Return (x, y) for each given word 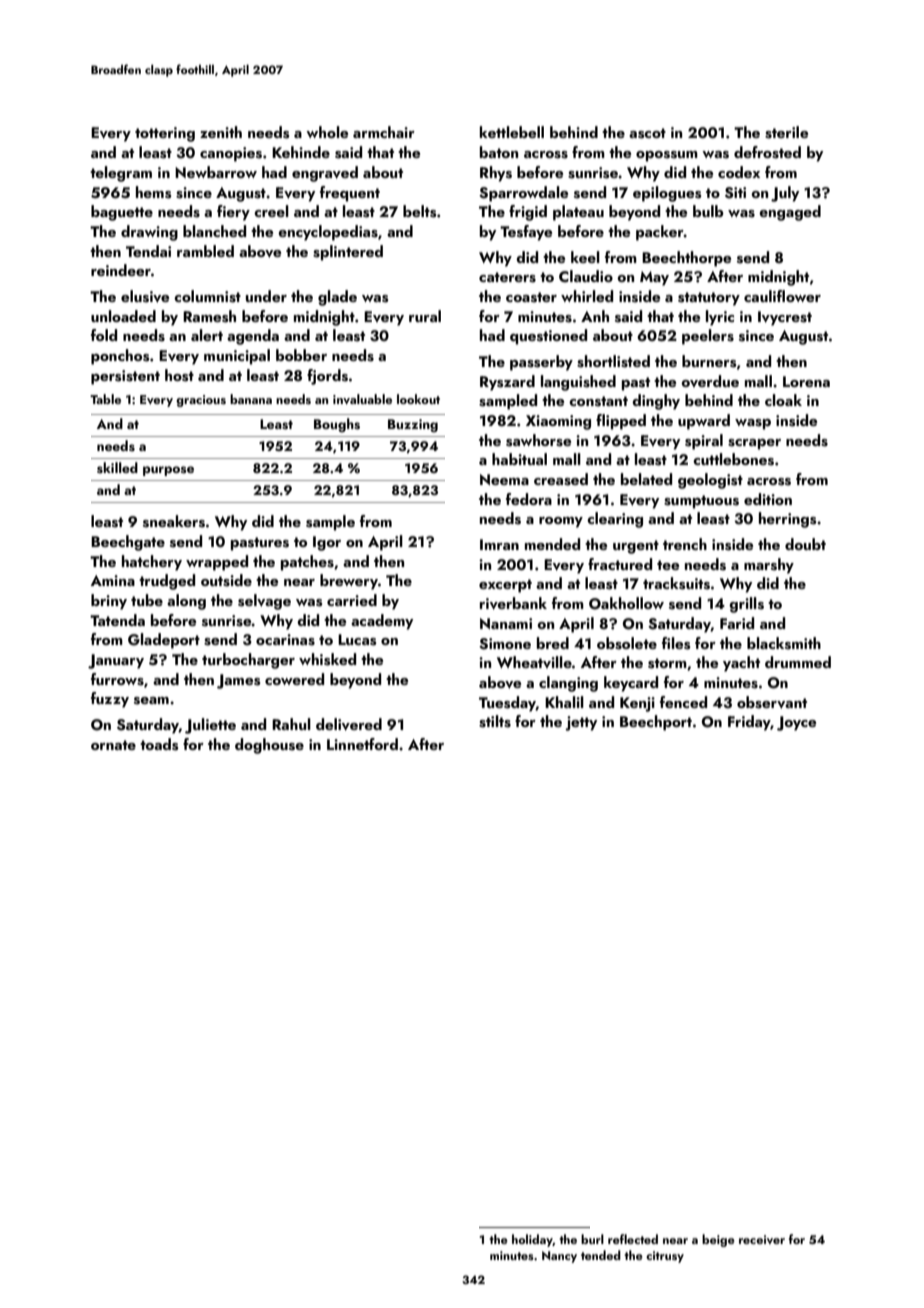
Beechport (656, 723)
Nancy (559, 1257)
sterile (786, 132)
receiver (762, 1239)
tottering (165, 134)
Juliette (210, 726)
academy (382, 622)
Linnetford (362, 744)
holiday (532, 1240)
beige (718, 1240)
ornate (113, 745)
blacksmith (784, 643)
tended (601, 1255)
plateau (578, 213)
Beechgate (128, 543)
